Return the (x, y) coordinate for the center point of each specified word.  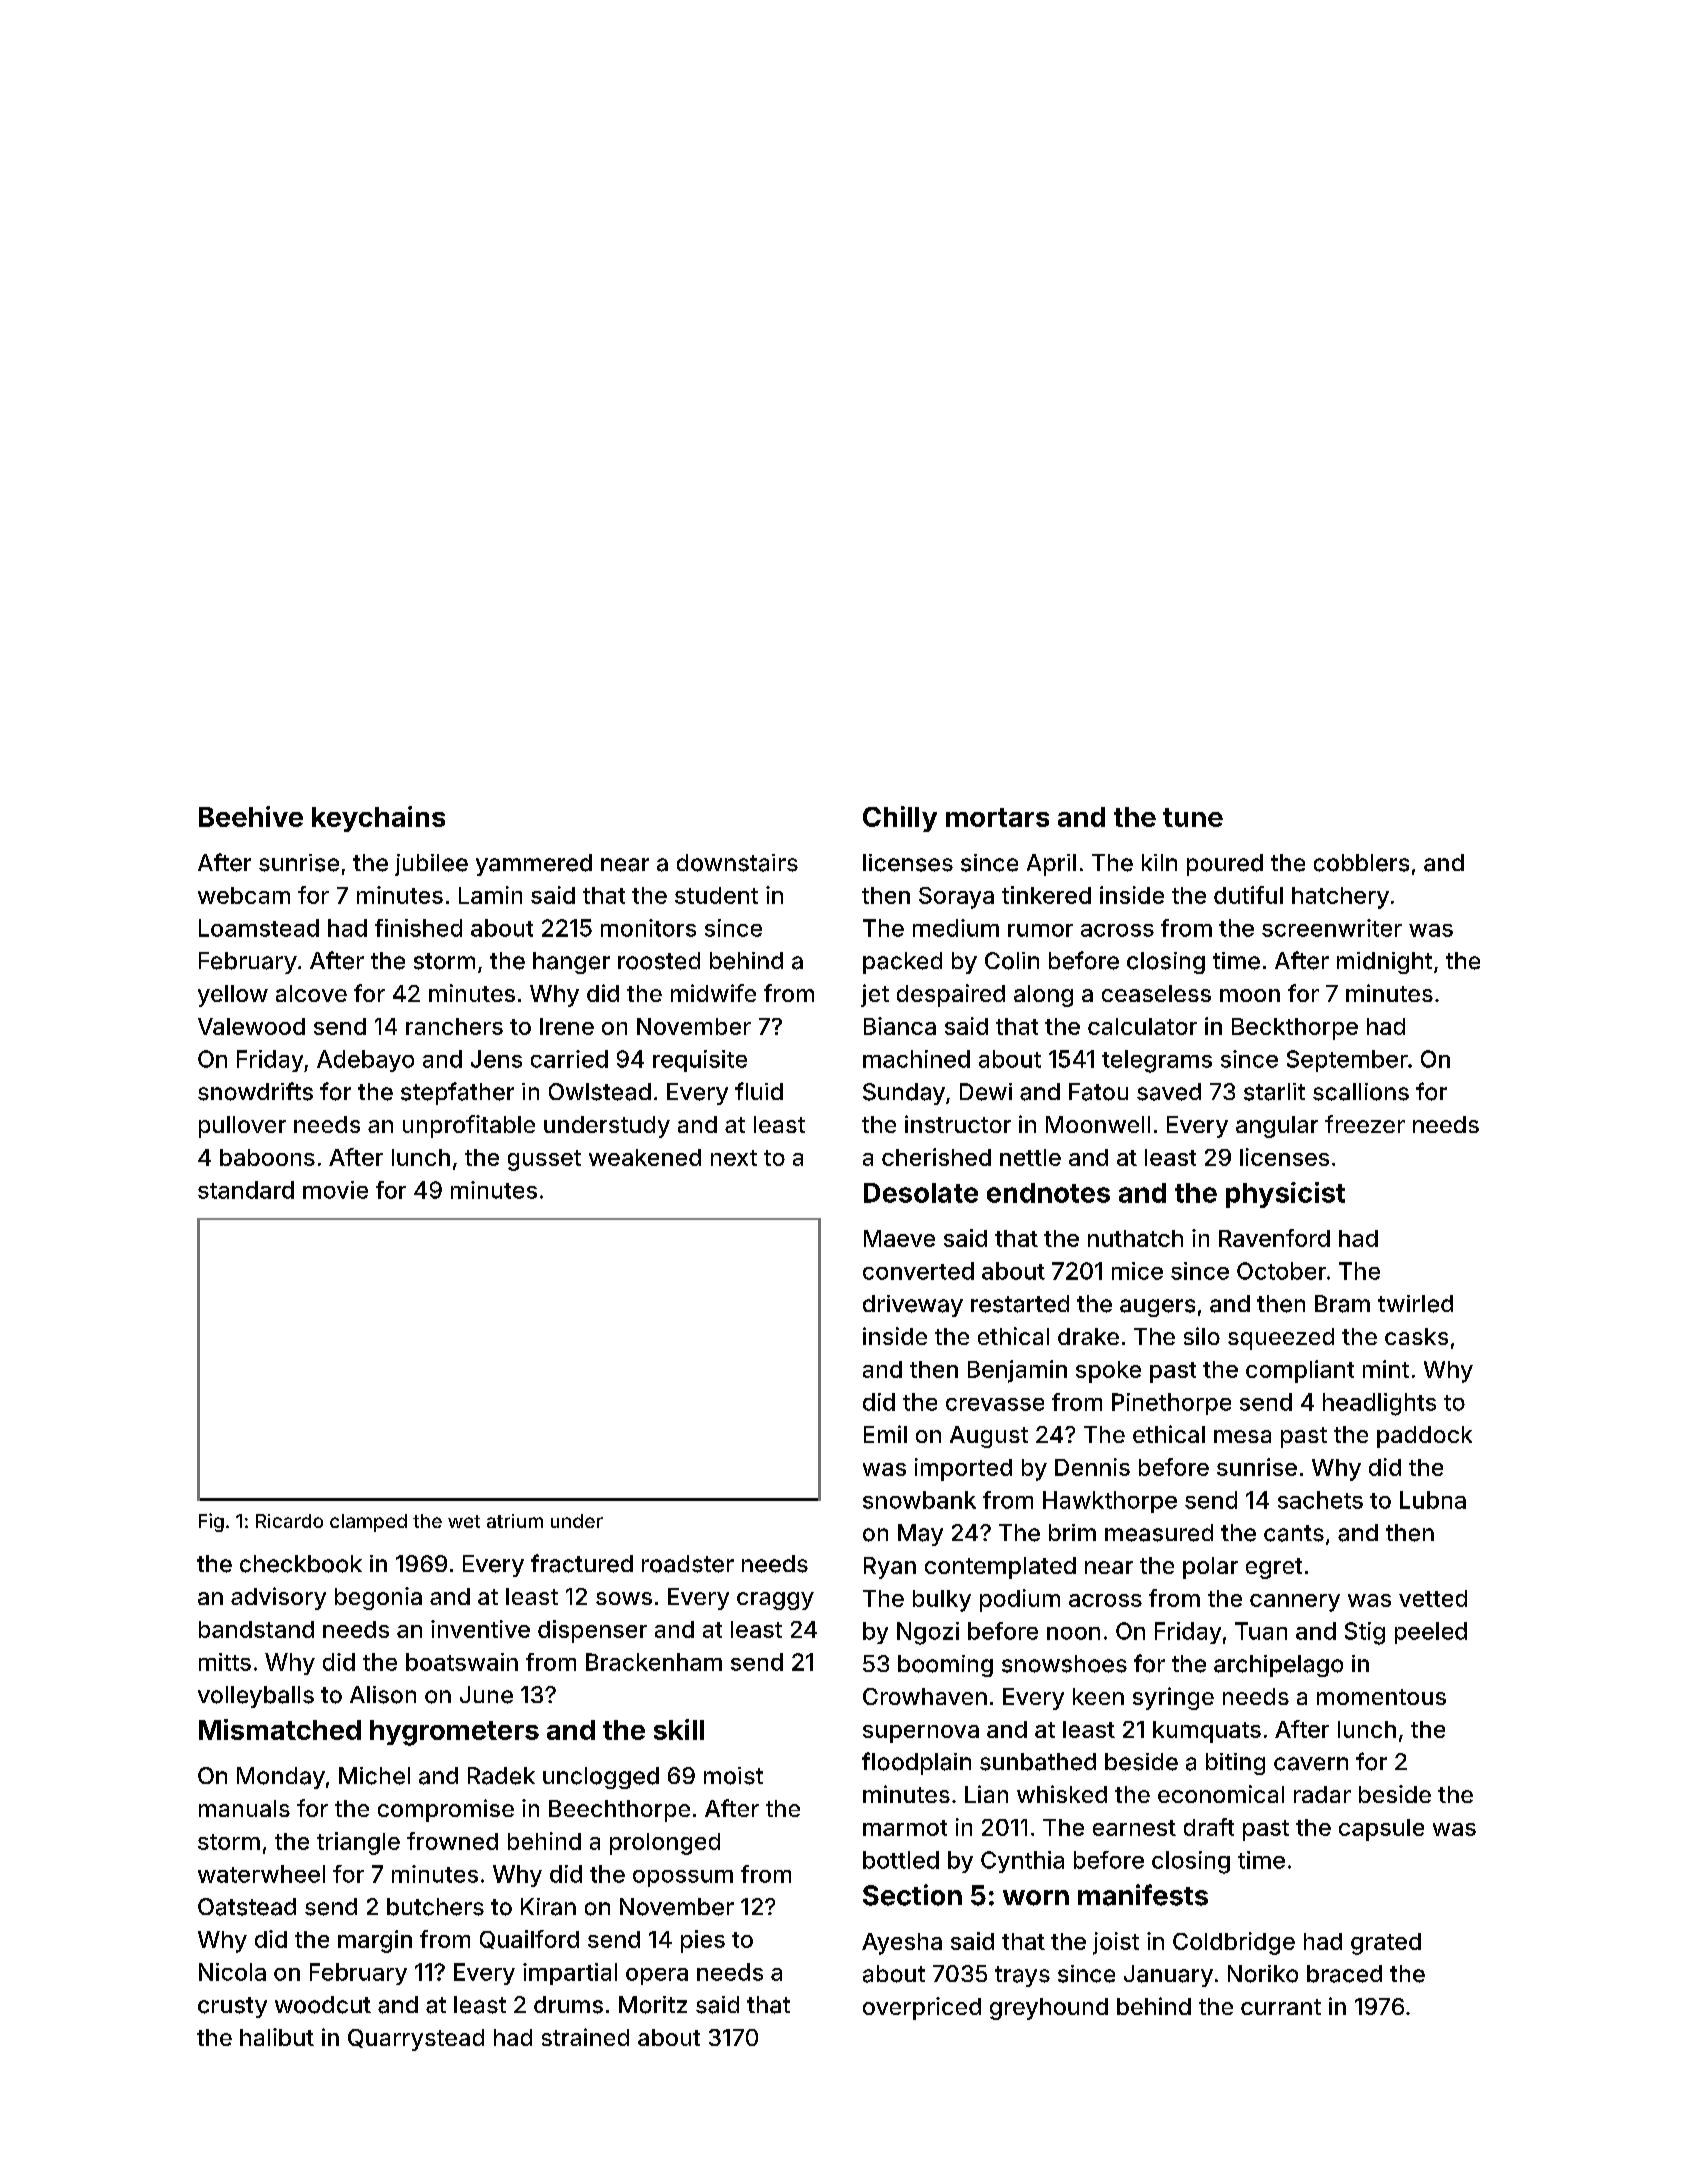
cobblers (1361, 863)
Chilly (900, 819)
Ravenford (1274, 1238)
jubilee (431, 865)
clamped (368, 1523)
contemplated (1000, 1568)
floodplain (916, 1763)
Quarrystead (416, 2040)
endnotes (1048, 1193)
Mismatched (280, 1729)
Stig (1365, 1633)
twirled (1415, 1304)
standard (246, 1190)
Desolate (921, 1193)
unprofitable (469, 1126)
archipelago (1278, 1666)
